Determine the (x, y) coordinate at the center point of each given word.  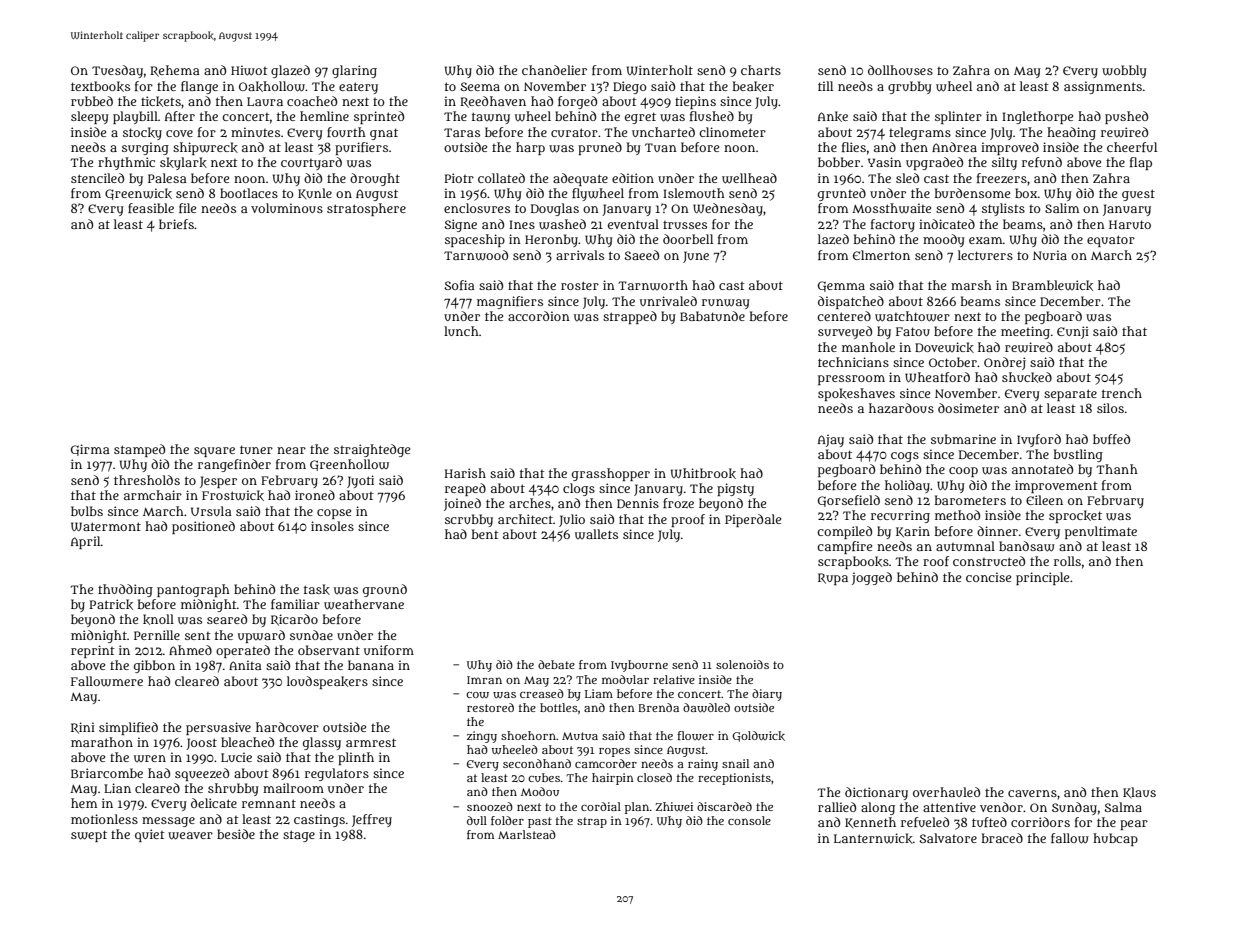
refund (1042, 162)
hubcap (1115, 839)
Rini (83, 728)
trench (1122, 393)
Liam (599, 693)
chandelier (554, 70)
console (749, 820)
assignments (1103, 87)
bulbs (87, 511)
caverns (1032, 793)
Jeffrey (372, 820)
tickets (161, 101)
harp (530, 148)
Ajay (831, 440)
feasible (151, 208)
